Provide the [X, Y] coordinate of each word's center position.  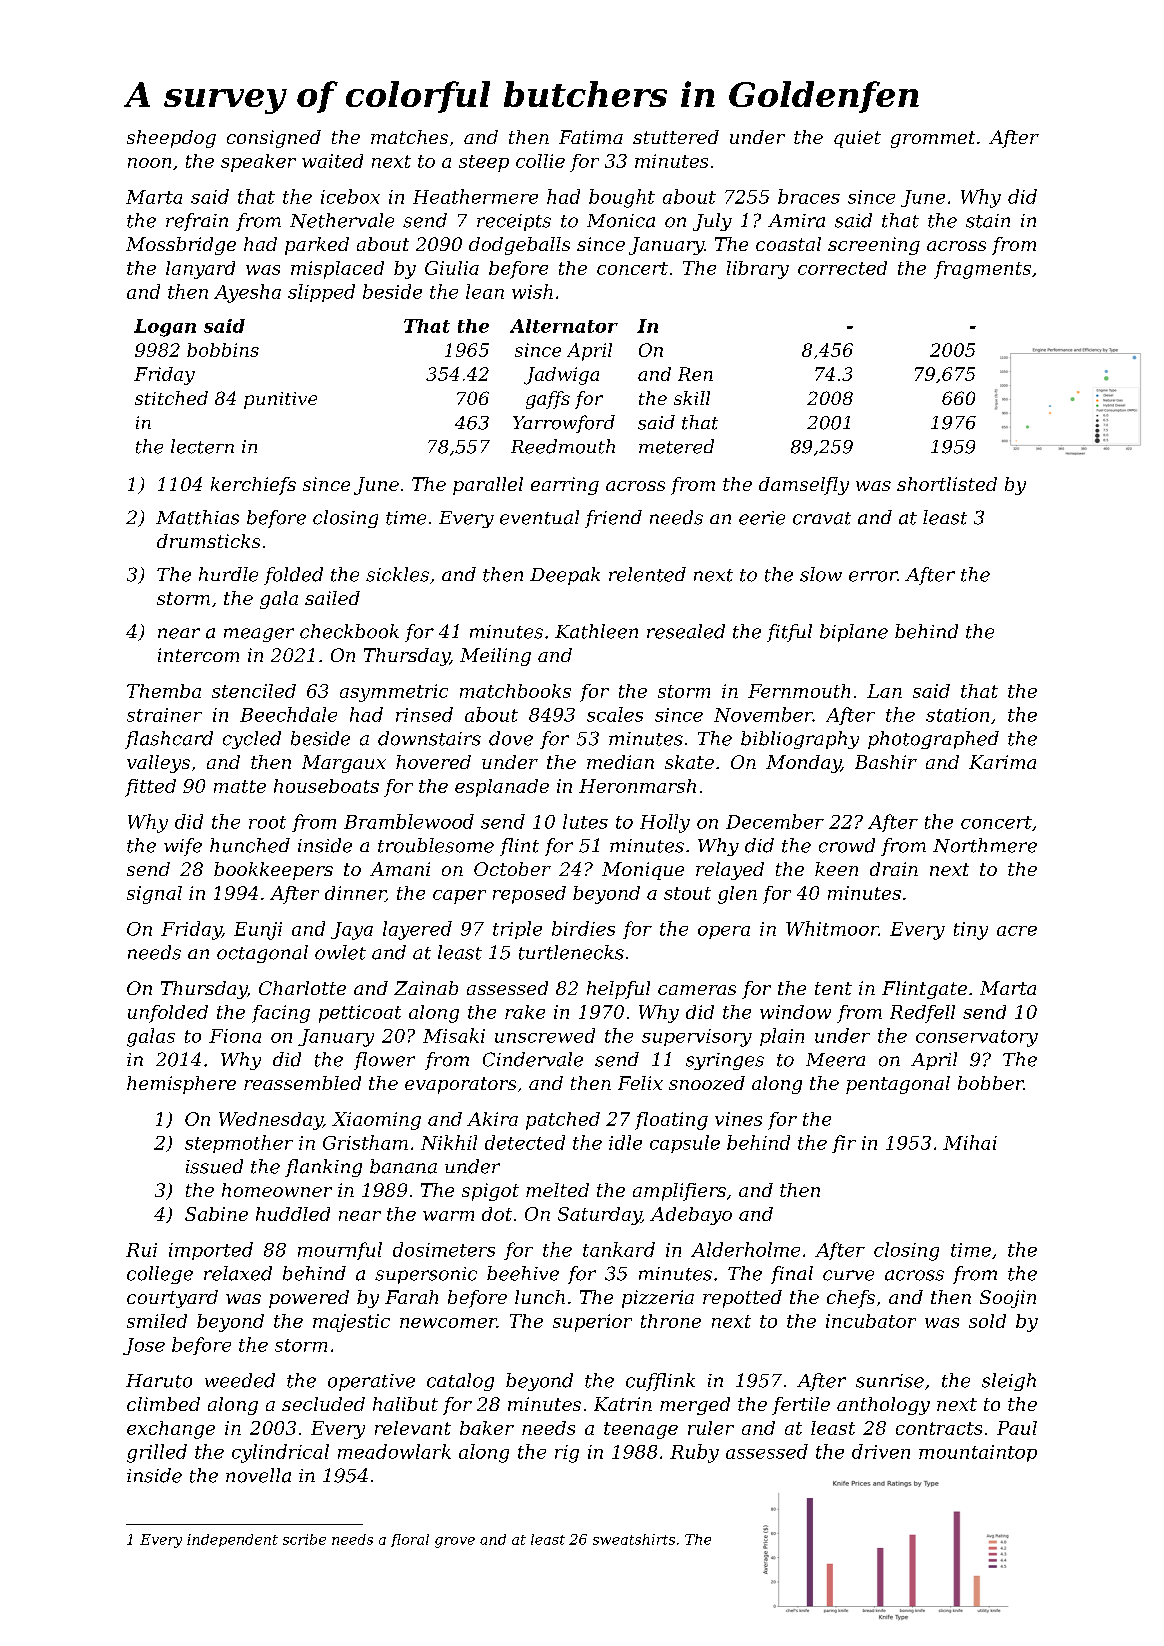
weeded [240, 1380]
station [957, 715]
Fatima [591, 137]
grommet [933, 139]
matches [409, 137]
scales [615, 714]
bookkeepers [273, 871]
